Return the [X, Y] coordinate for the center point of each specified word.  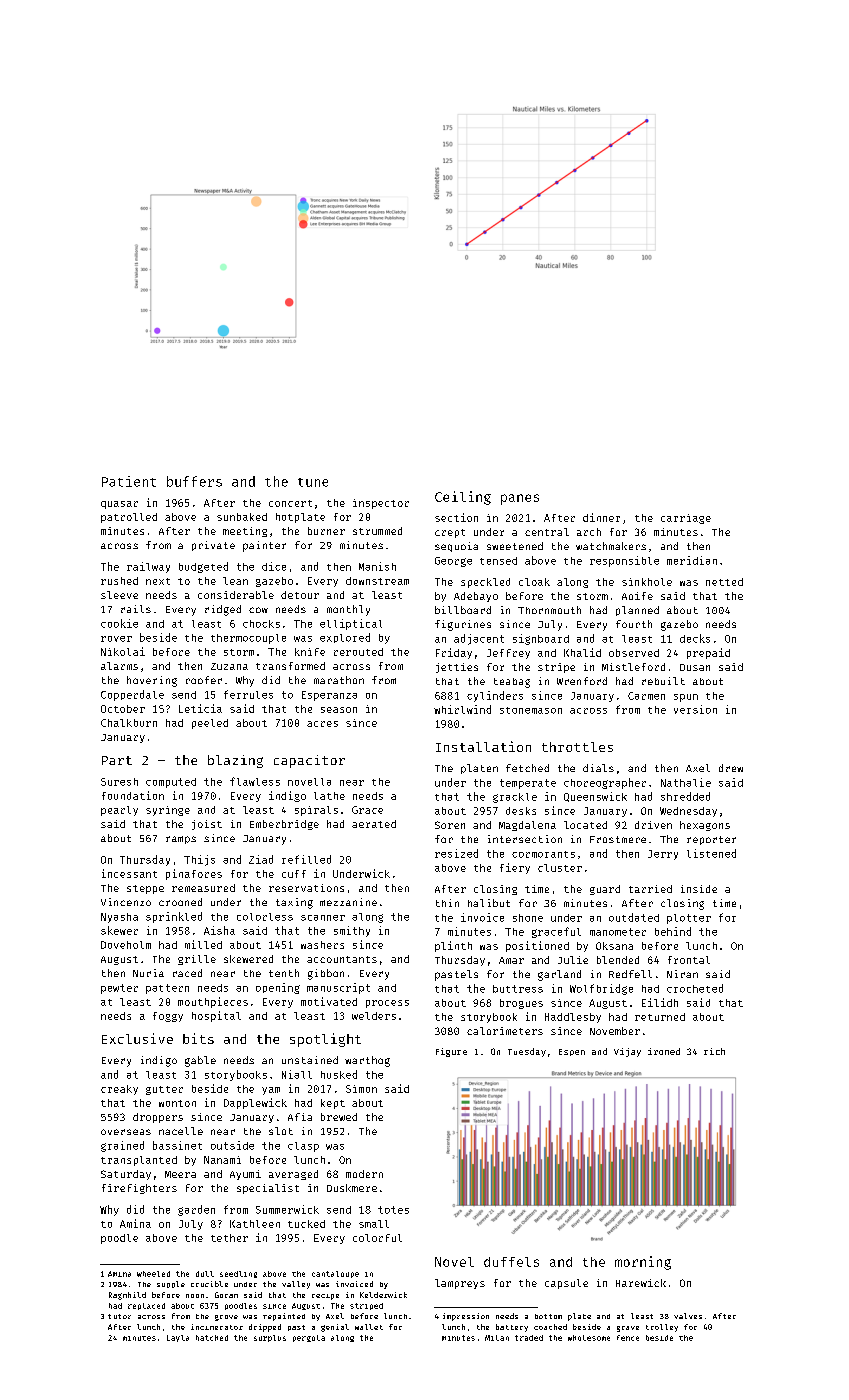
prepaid [708, 653]
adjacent [479, 639]
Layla [178, 1338]
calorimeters [505, 1031]
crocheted [695, 988]
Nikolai [123, 651]
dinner [601, 517]
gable [200, 1061]
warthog [367, 1061]
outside [232, 1145]
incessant [129, 873]
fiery [515, 868]
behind [673, 931]
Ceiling [463, 498]
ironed [664, 1051]
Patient [129, 481]
